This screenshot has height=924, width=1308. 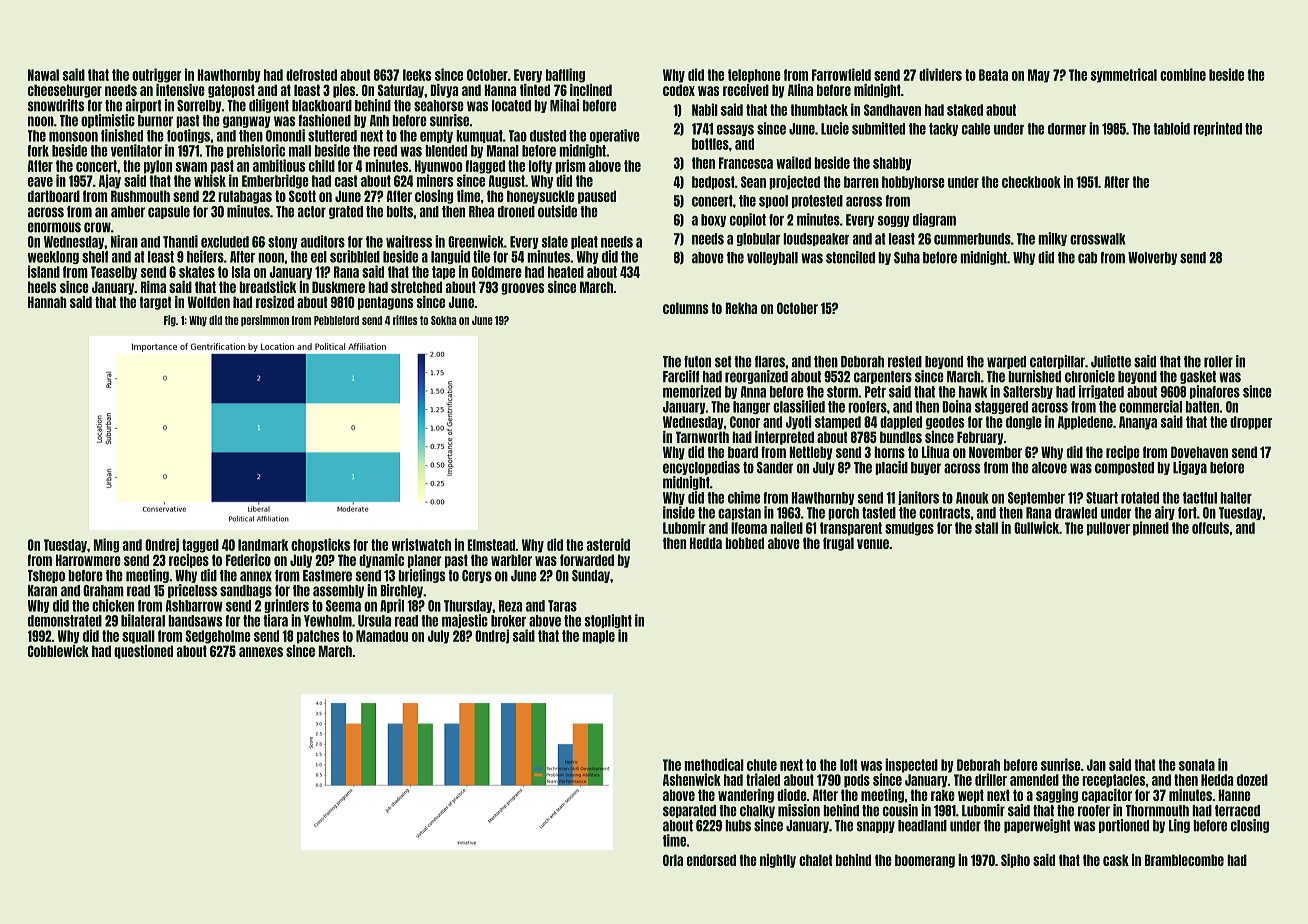 I want to click on gatepost, so click(x=231, y=91).
